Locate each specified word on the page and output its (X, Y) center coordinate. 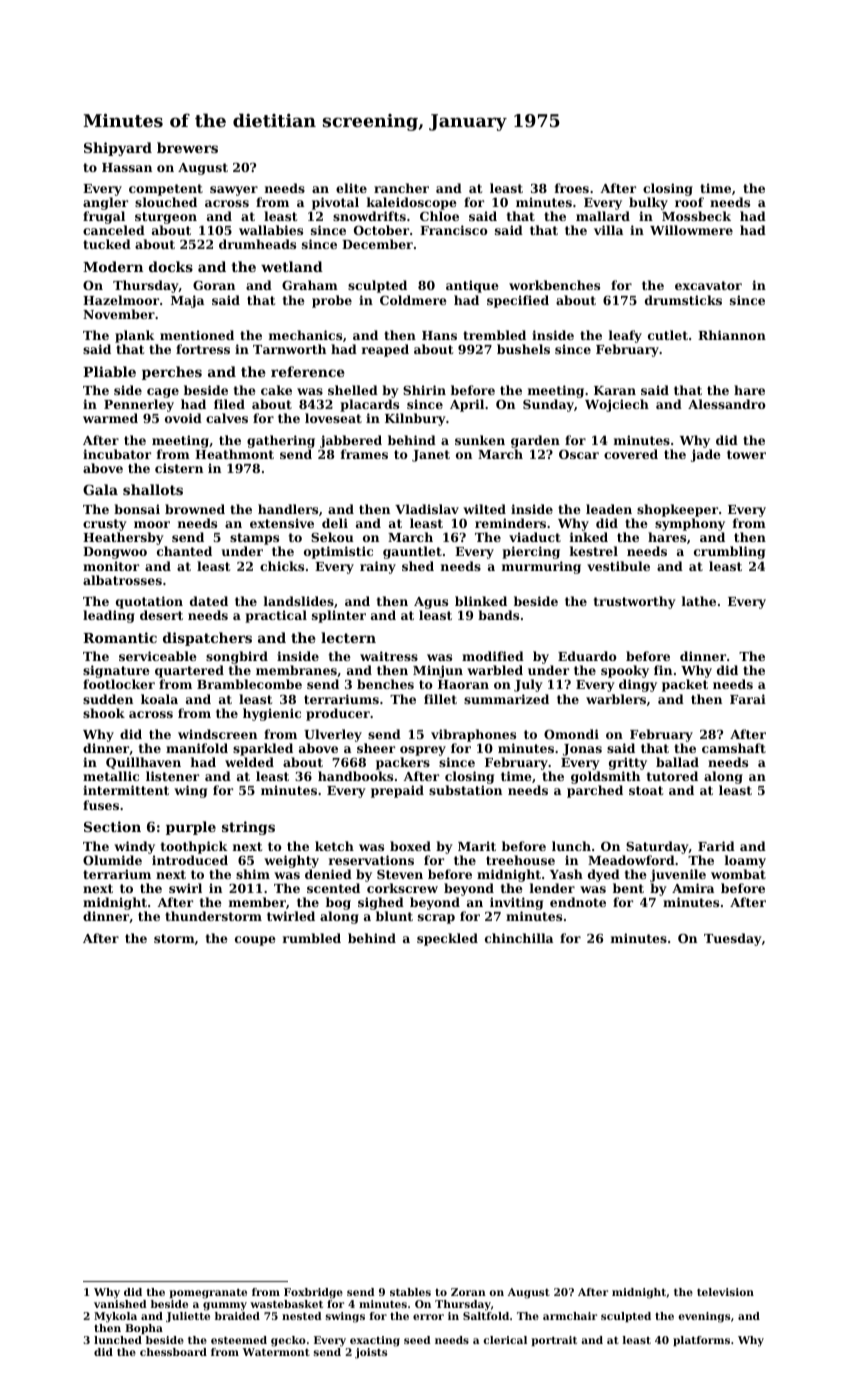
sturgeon (166, 218)
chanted (184, 551)
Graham (310, 285)
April (467, 405)
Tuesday (733, 939)
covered (631, 454)
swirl (185, 888)
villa (608, 230)
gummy (225, 1306)
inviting (516, 903)
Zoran (468, 1292)
